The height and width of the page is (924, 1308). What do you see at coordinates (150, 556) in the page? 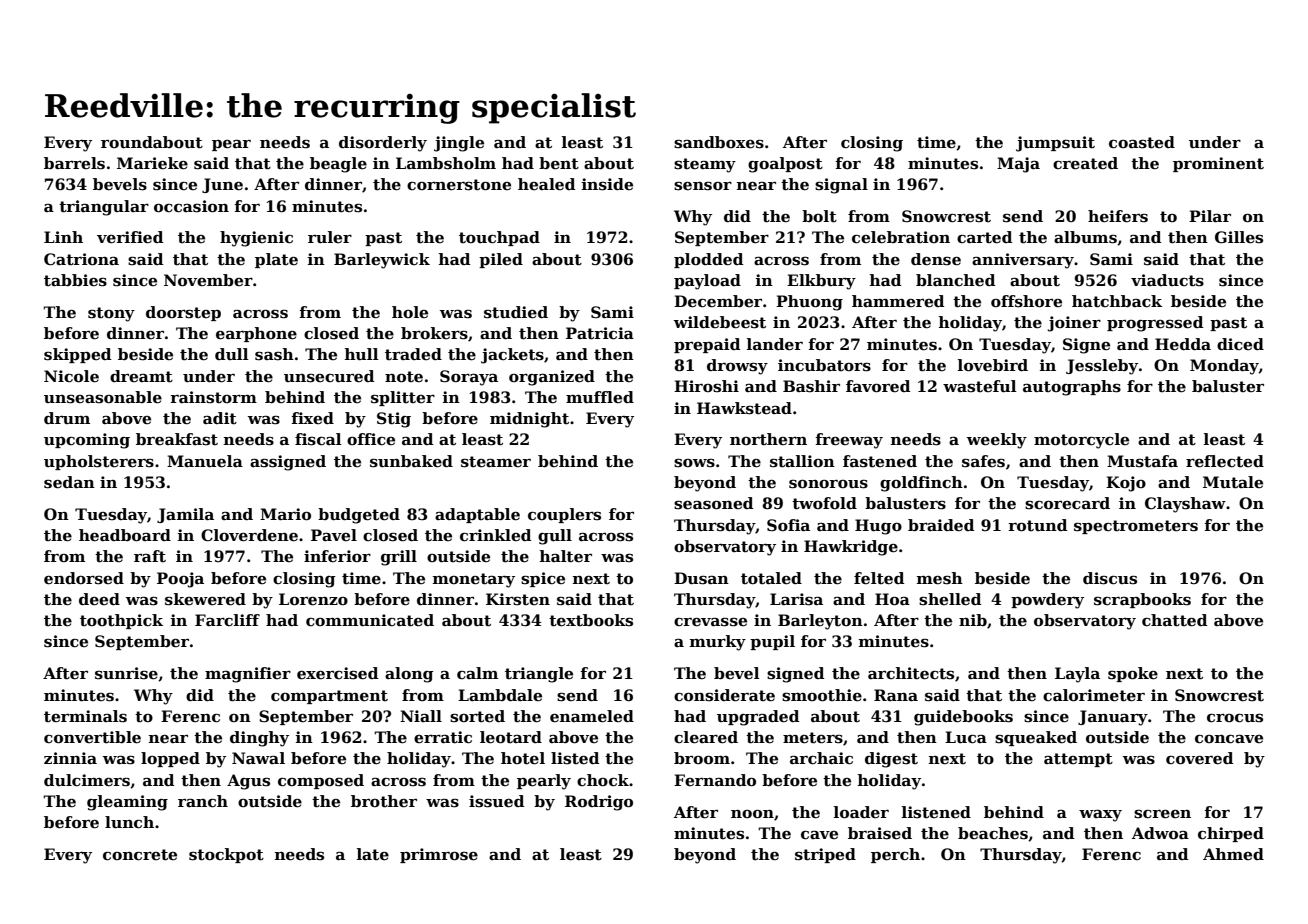
I see `raft` at bounding box center [150, 556].
